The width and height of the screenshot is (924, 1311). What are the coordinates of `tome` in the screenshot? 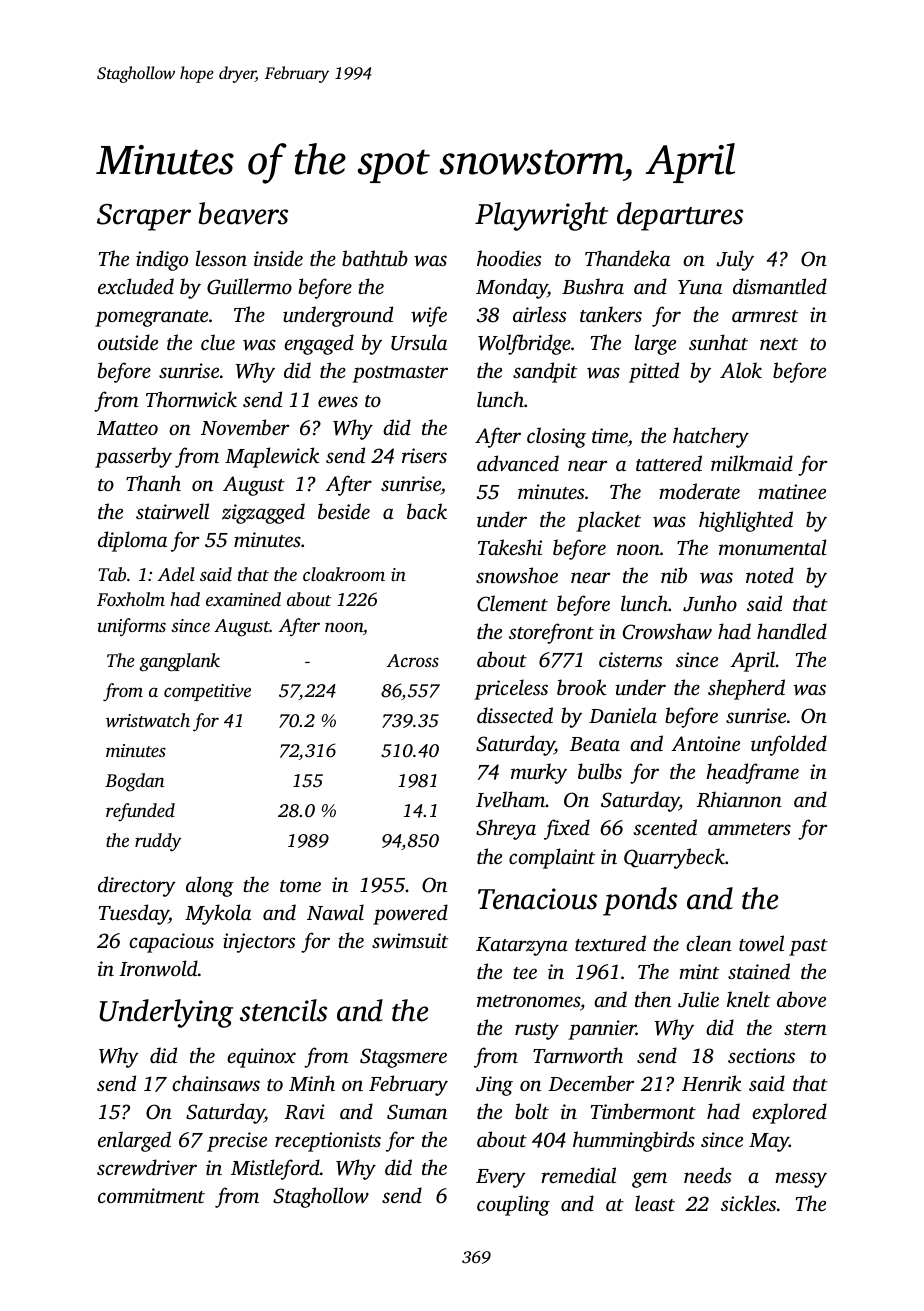 It's located at (300, 886).
